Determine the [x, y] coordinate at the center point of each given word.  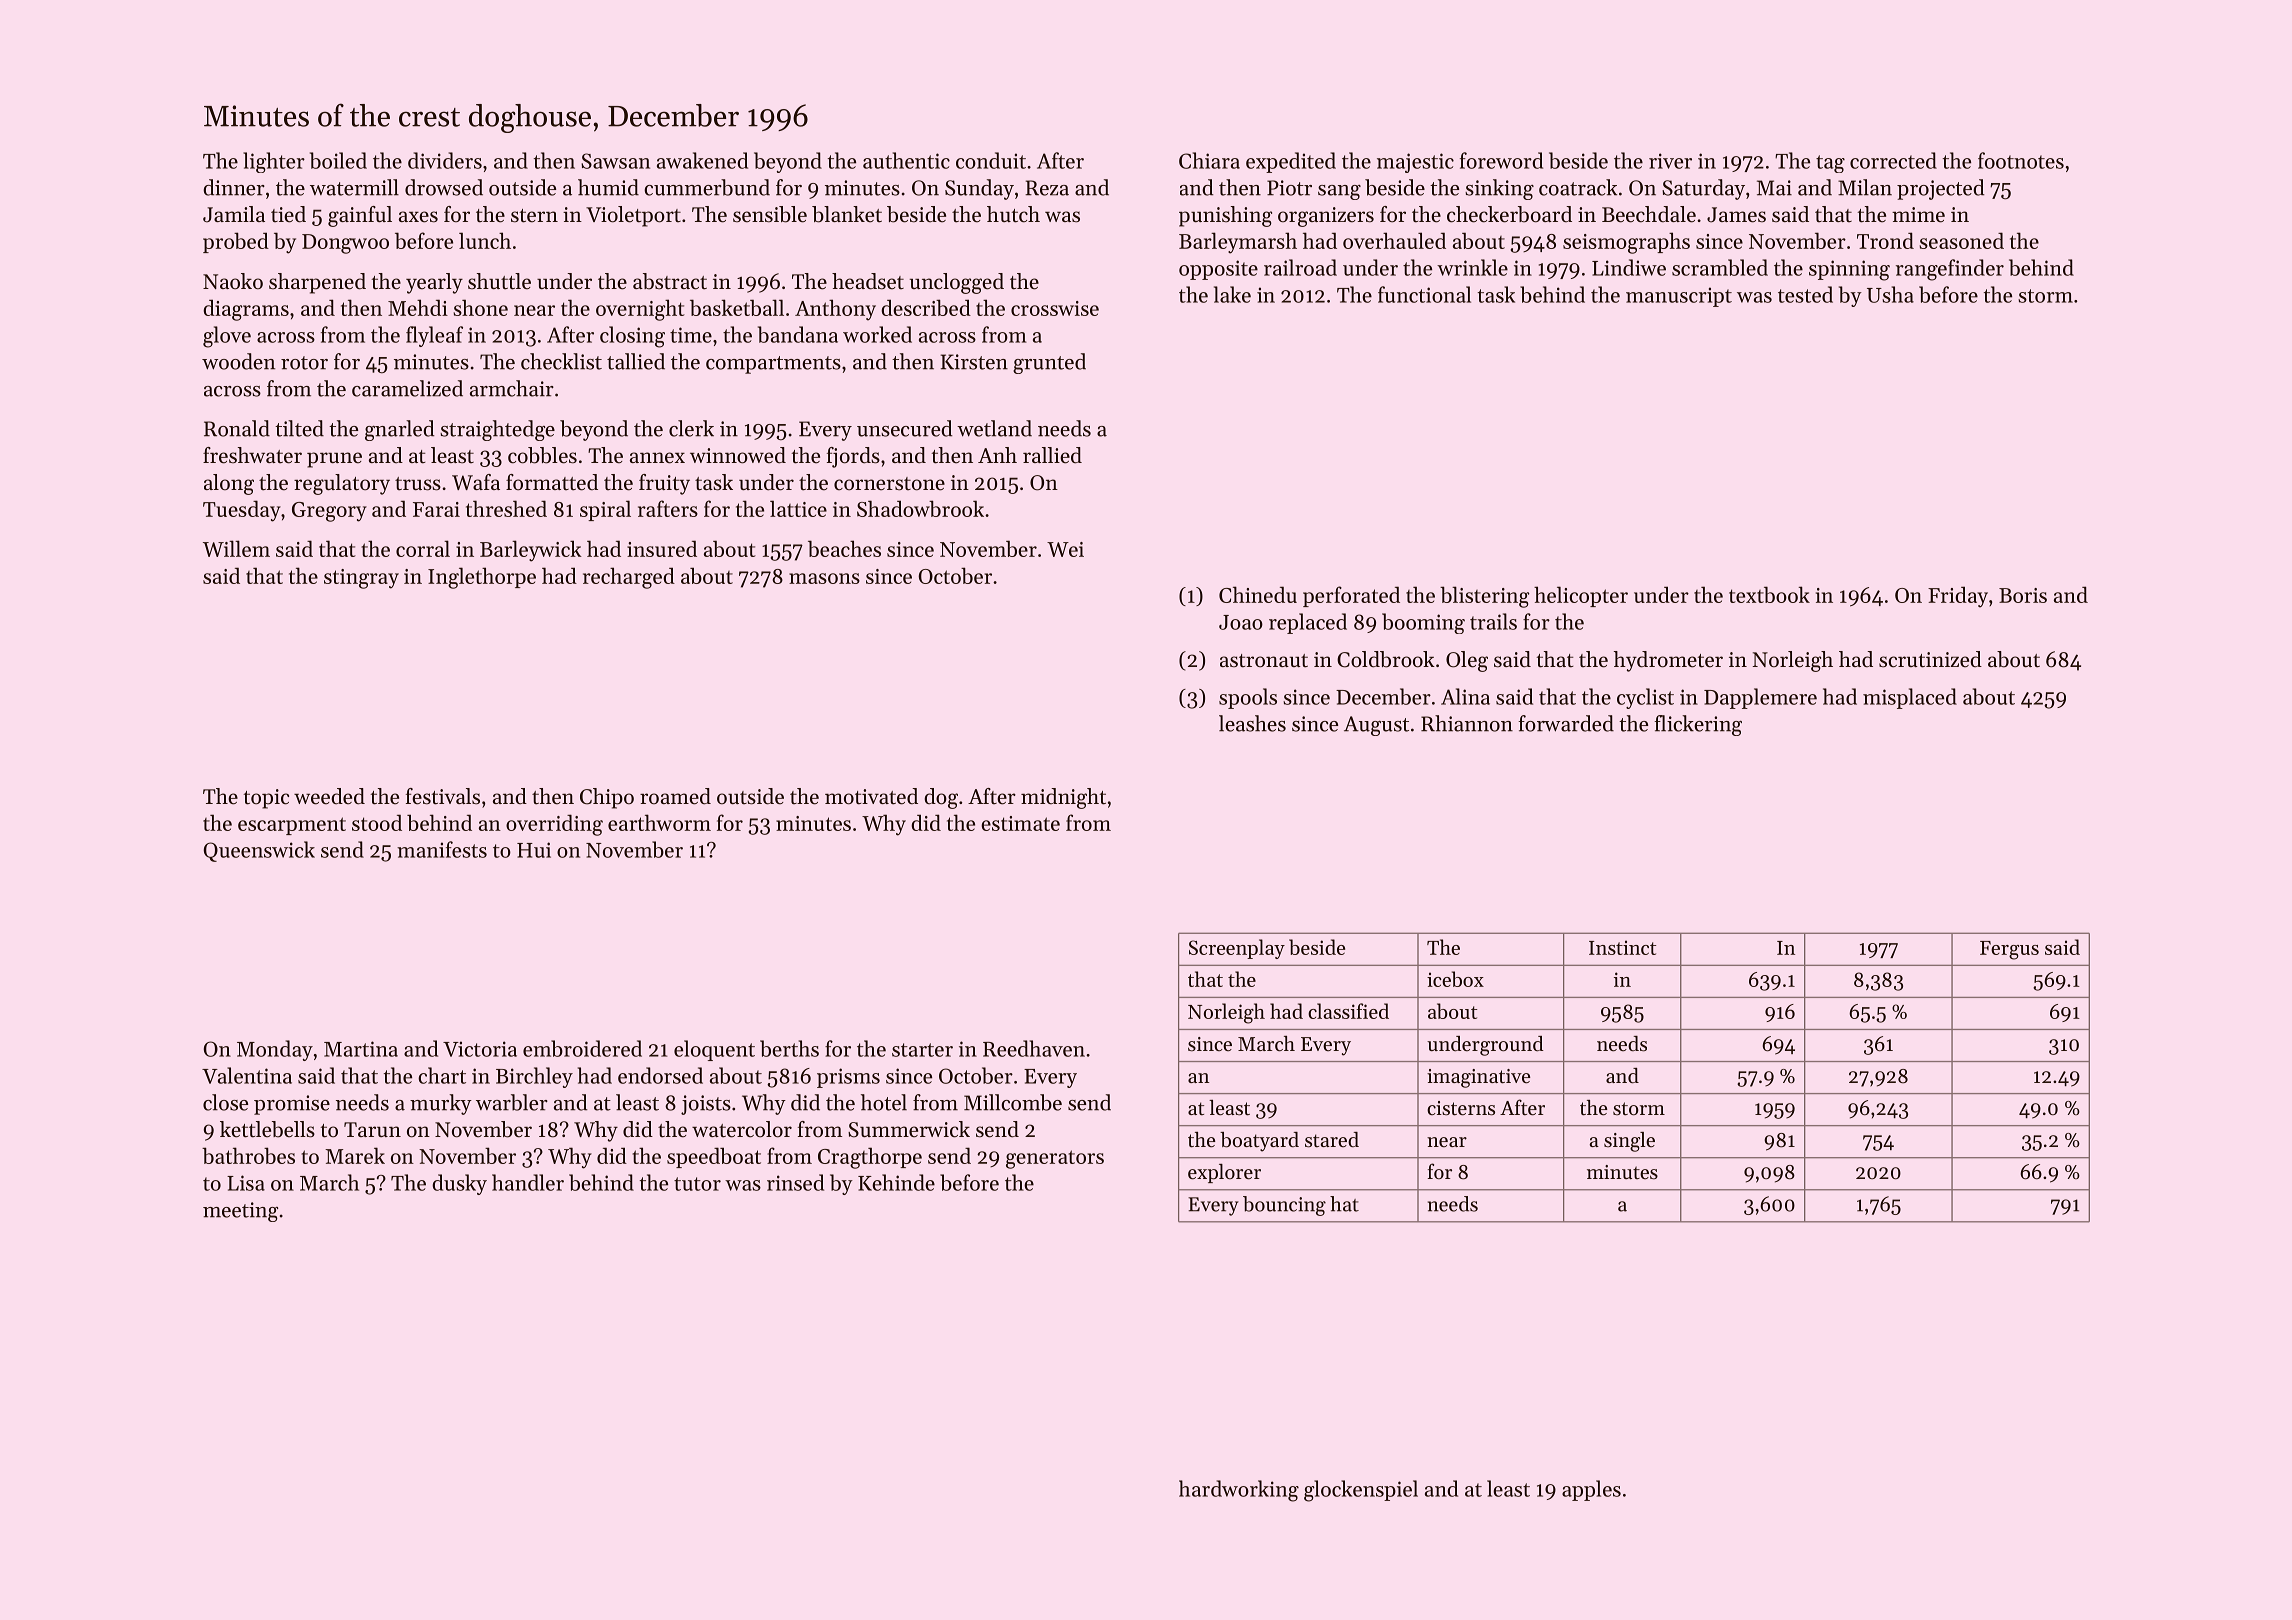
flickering [1698, 725]
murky [441, 1104]
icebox [1455, 979]
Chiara [1209, 160]
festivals [443, 796]
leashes [1252, 723]
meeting [240, 1212]
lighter [274, 162]
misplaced [1910, 698]
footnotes [2021, 160]
